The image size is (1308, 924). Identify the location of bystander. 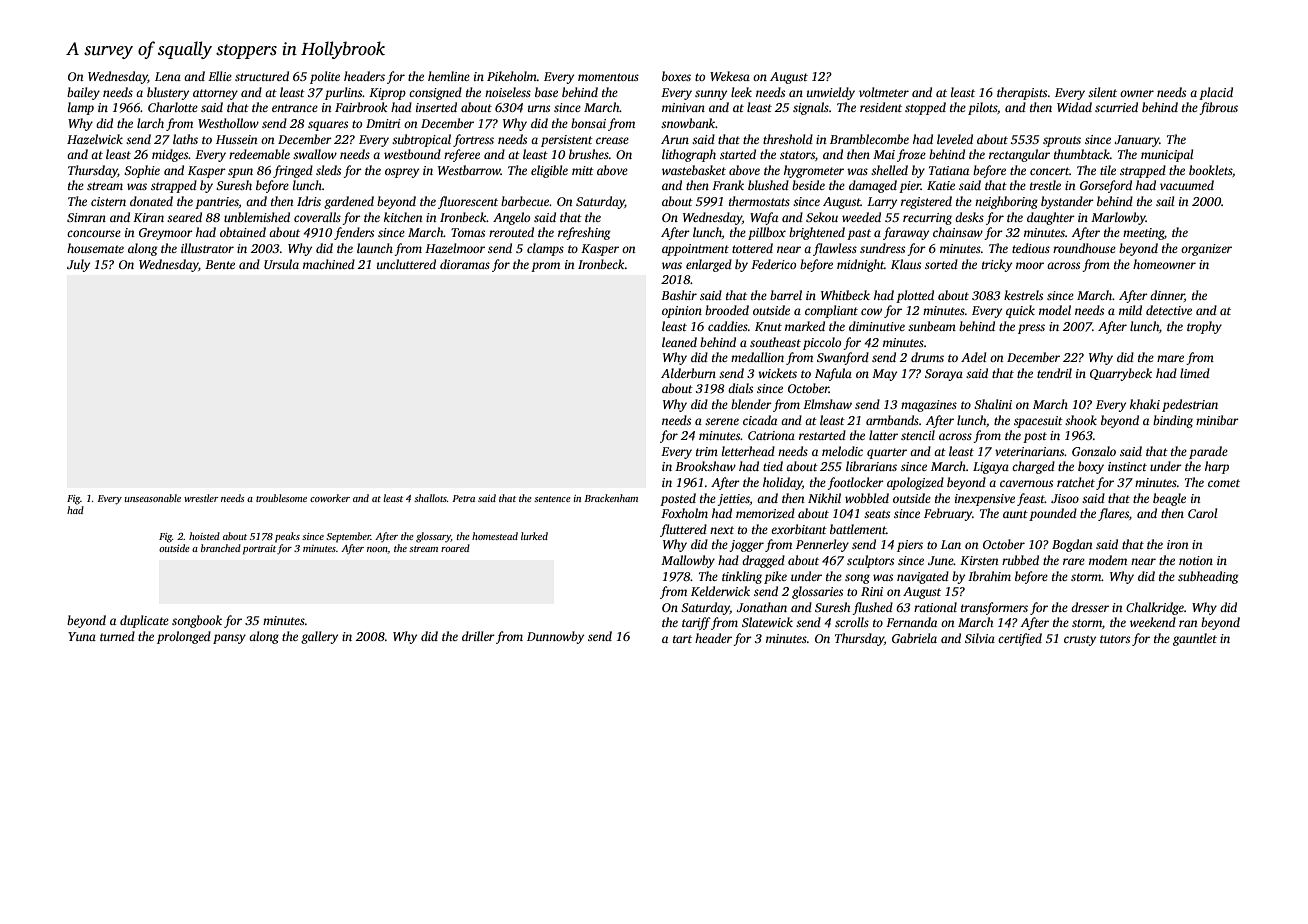
(1067, 202).
